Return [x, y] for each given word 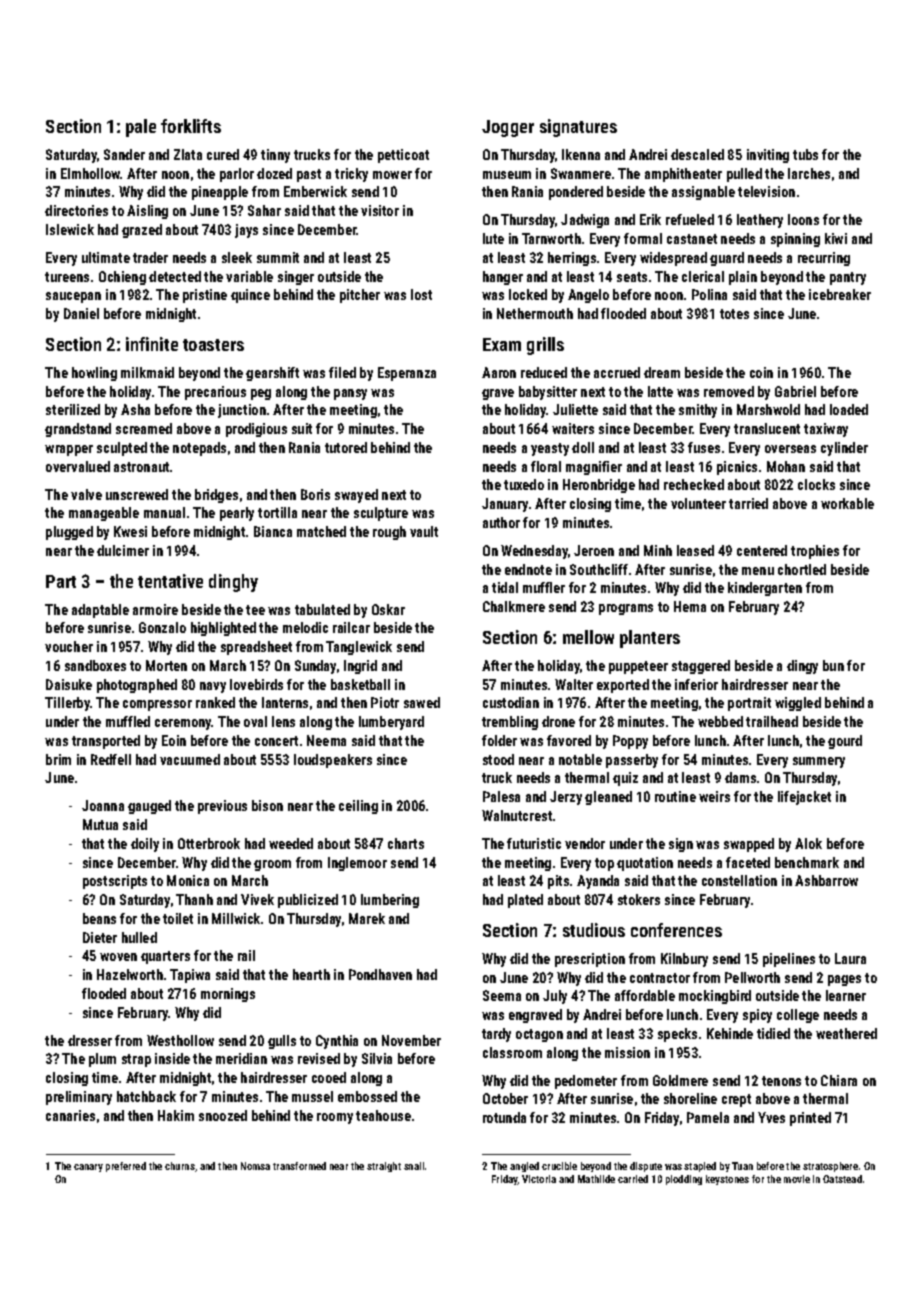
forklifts [191, 126]
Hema [690, 606]
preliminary [79, 1098]
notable [580, 759]
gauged [149, 807]
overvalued [78, 466]
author [501, 522]
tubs [805, 154]
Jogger [508, 128]
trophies [815, 552]
